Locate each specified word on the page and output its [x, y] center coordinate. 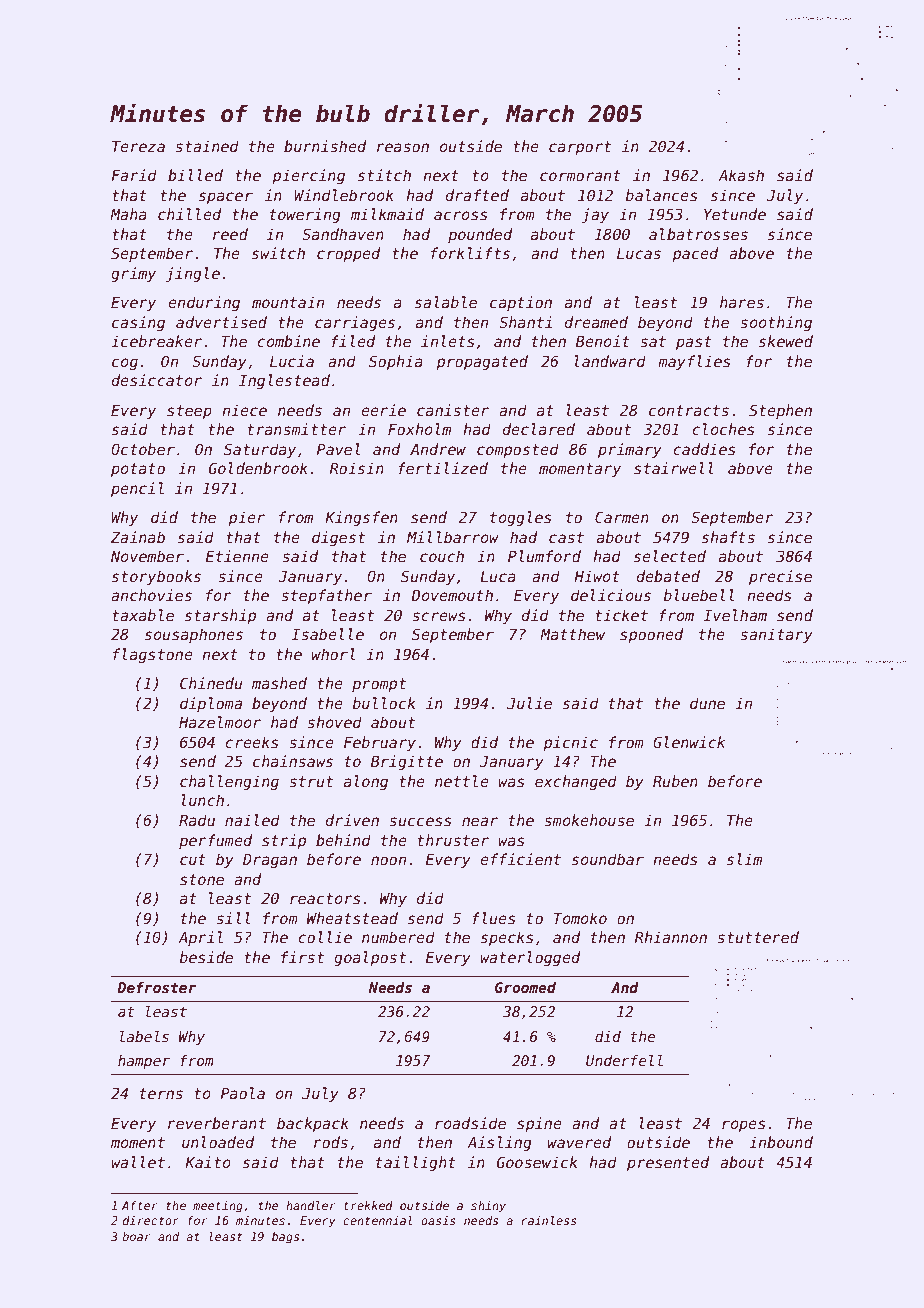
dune [707, 703]
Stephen [780, 411]
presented [668, 1163]
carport [580, 148]
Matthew [572, 634]
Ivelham [735, 615]
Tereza [138, 146]
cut [193, 859]
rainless [549, 1220]
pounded [480, 235]
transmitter [296, 429]
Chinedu [211, 683]
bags [285, 1238]
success [420, 821]
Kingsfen [361, 518]
